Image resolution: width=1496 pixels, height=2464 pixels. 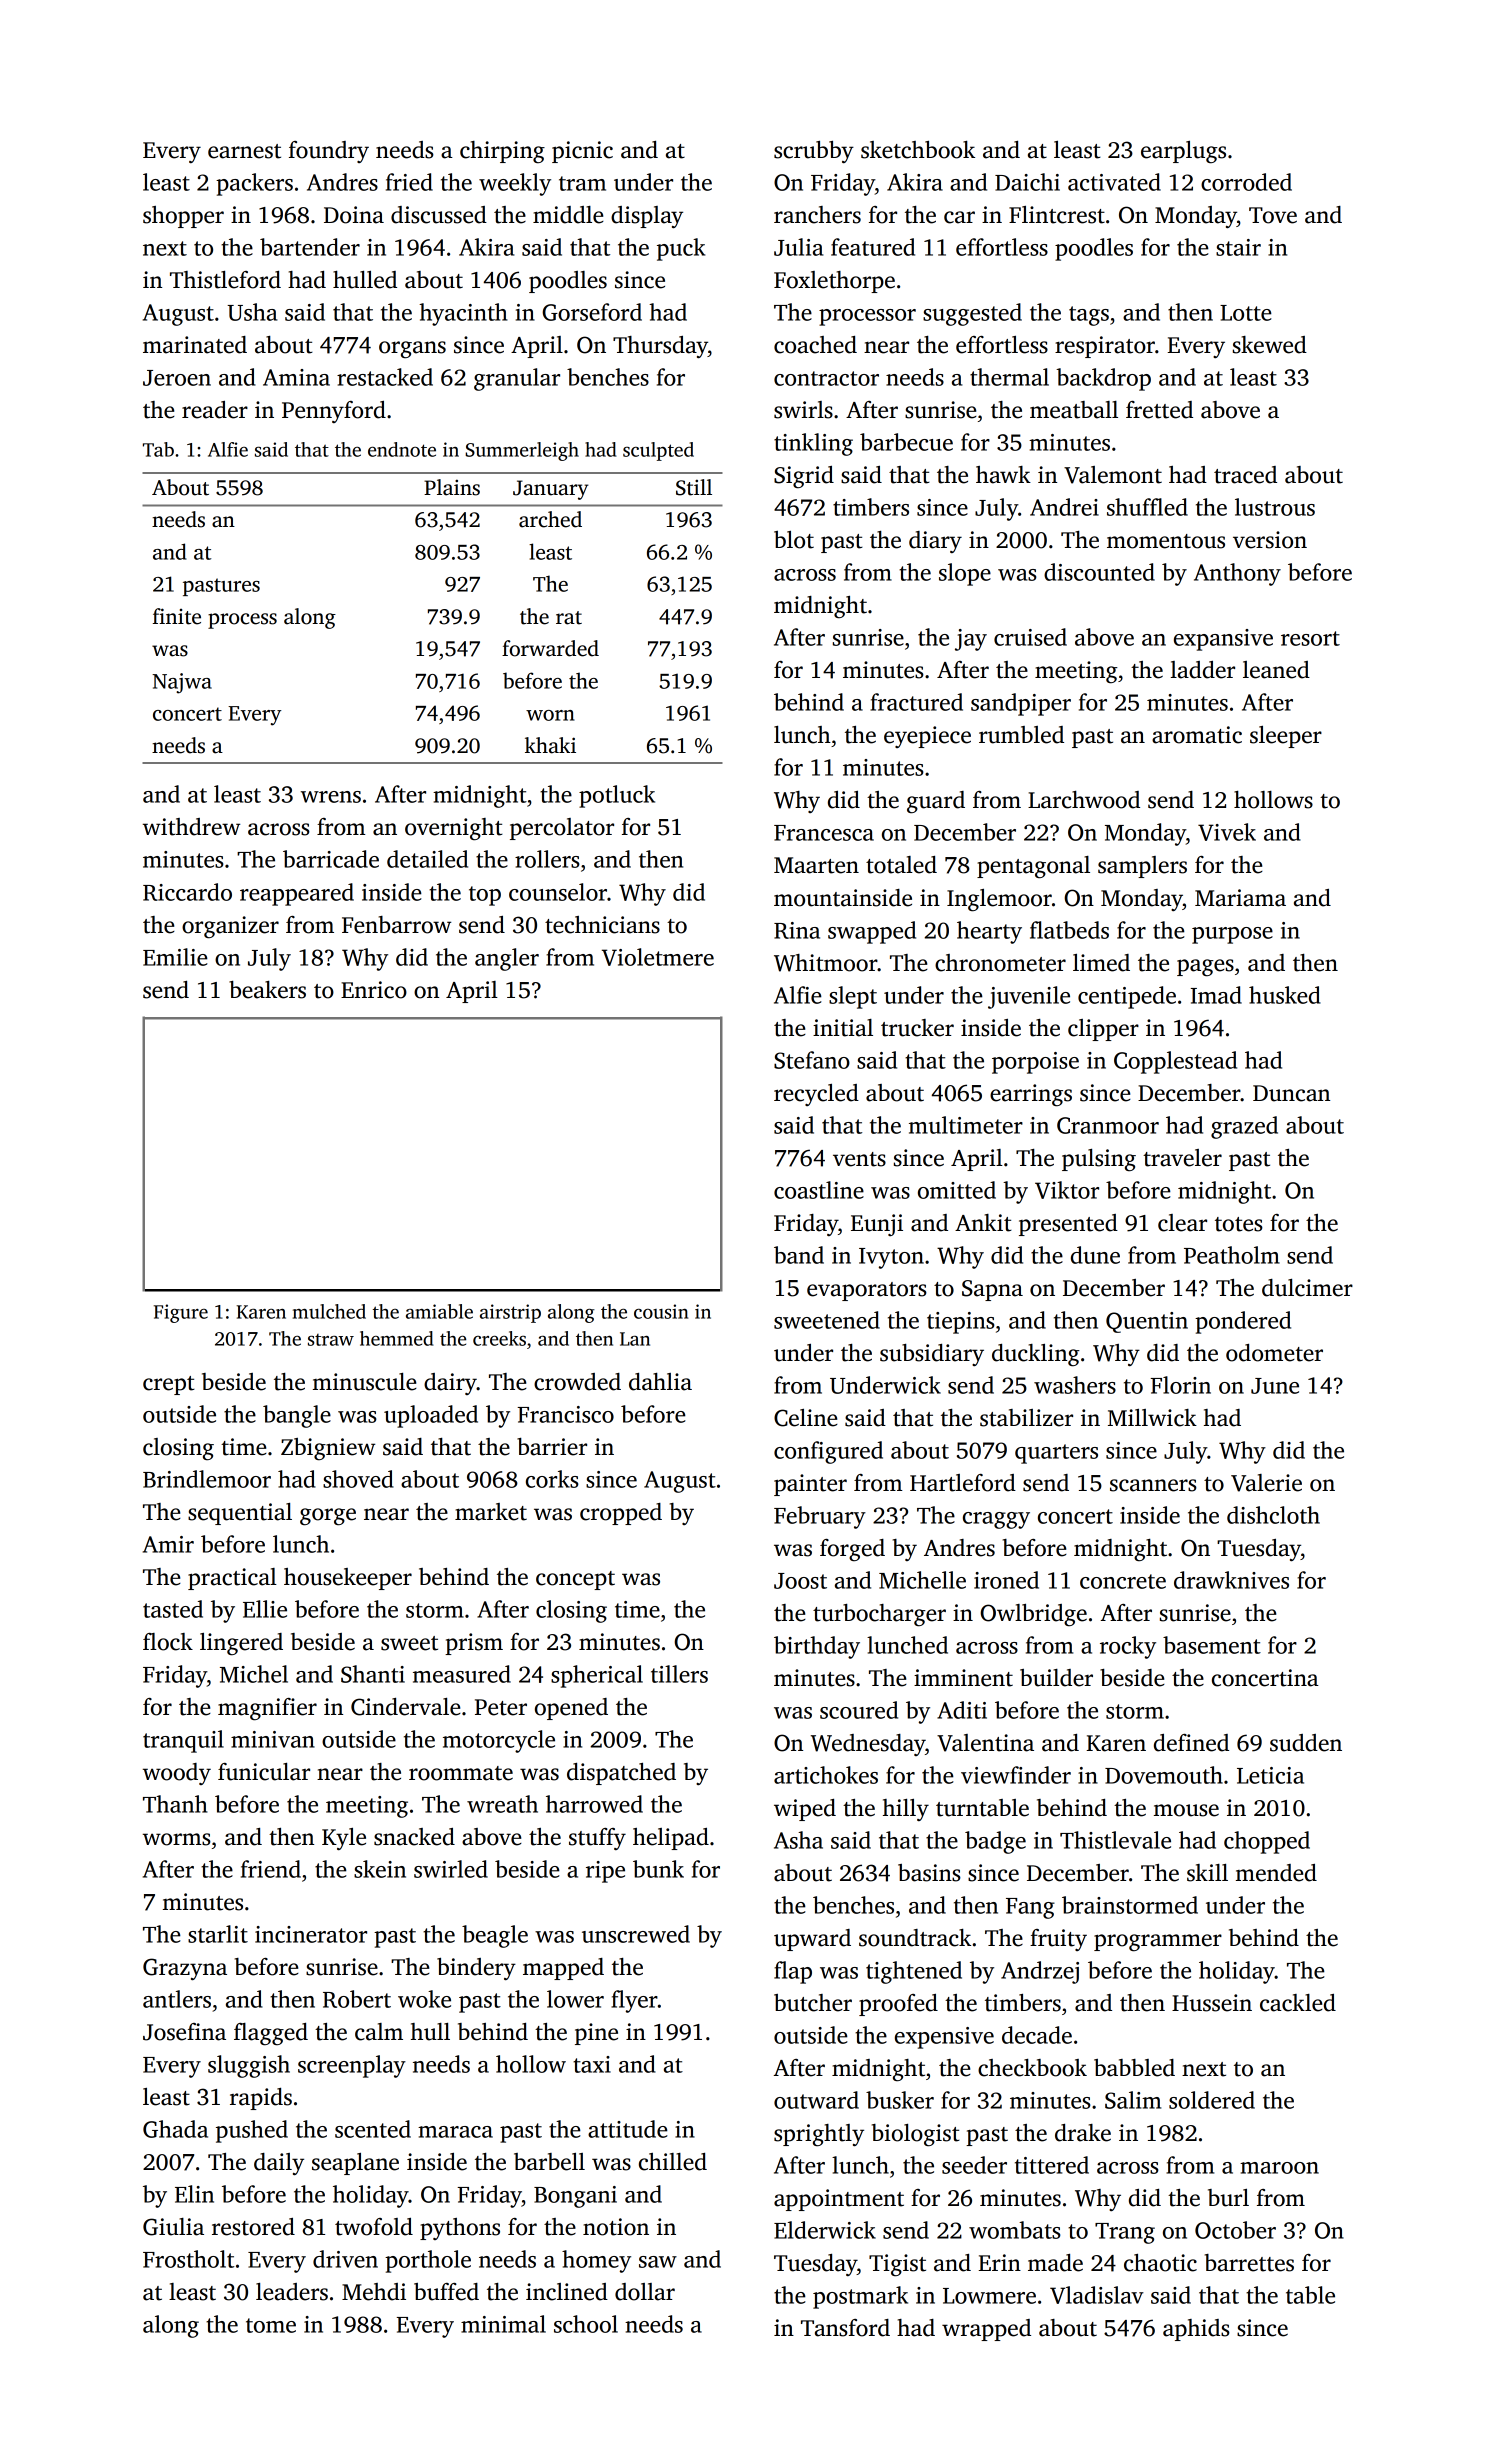 What do you see at coordinates (582, 152) in the screenshot?
I see `picnic` at bounding box center [582, 152].
